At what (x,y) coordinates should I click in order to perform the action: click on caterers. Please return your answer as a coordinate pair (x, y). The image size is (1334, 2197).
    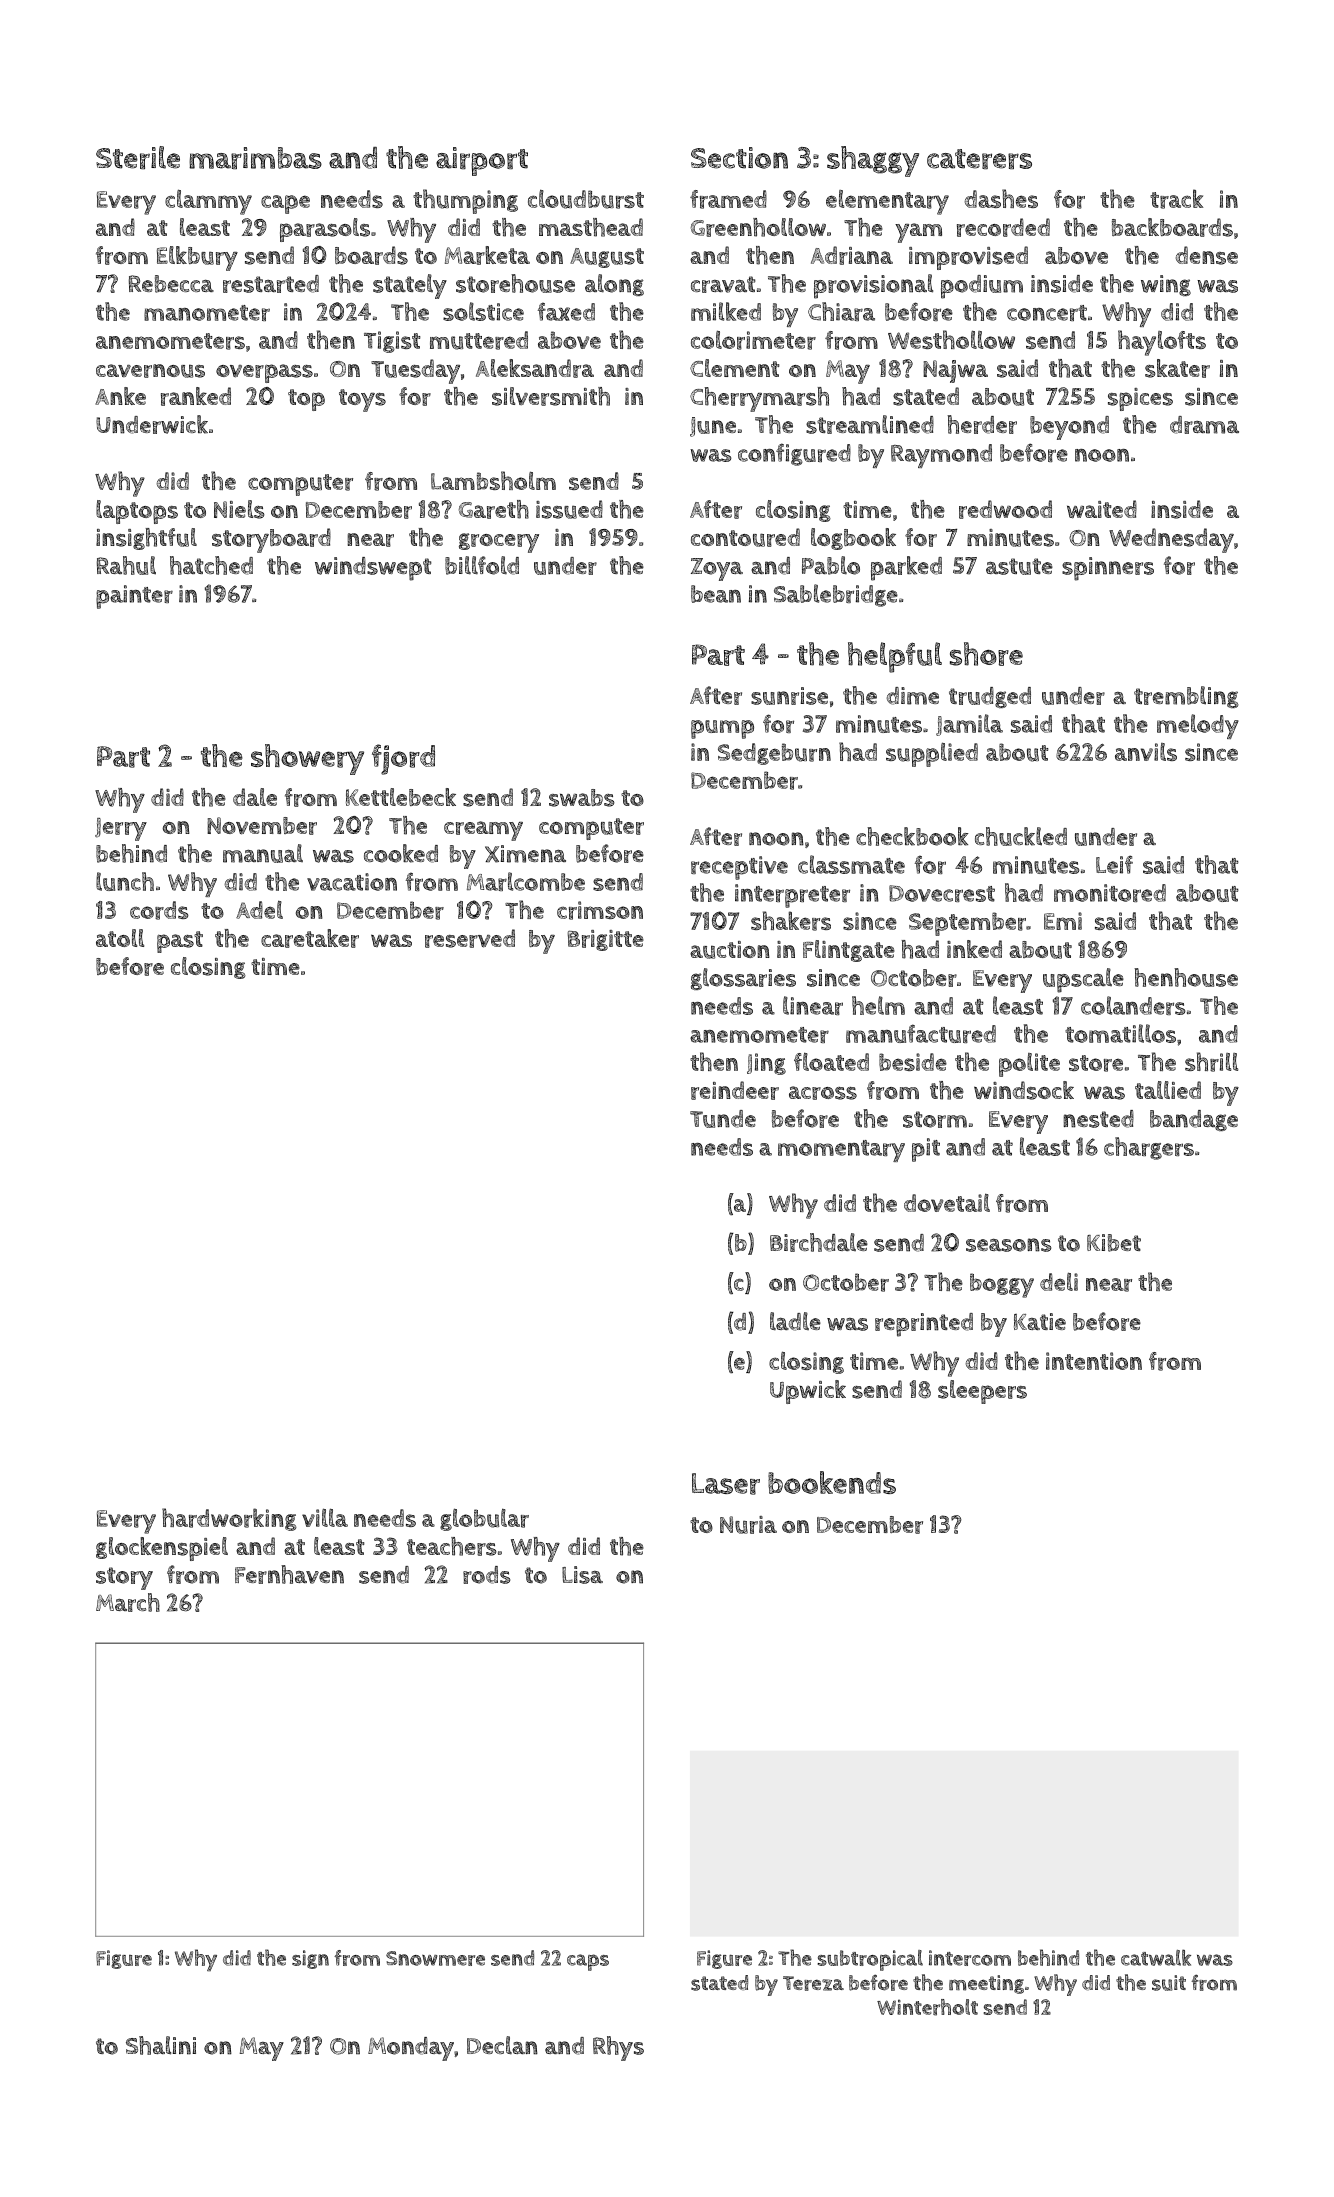
    Looking at the image, I should click on (979, 159).
